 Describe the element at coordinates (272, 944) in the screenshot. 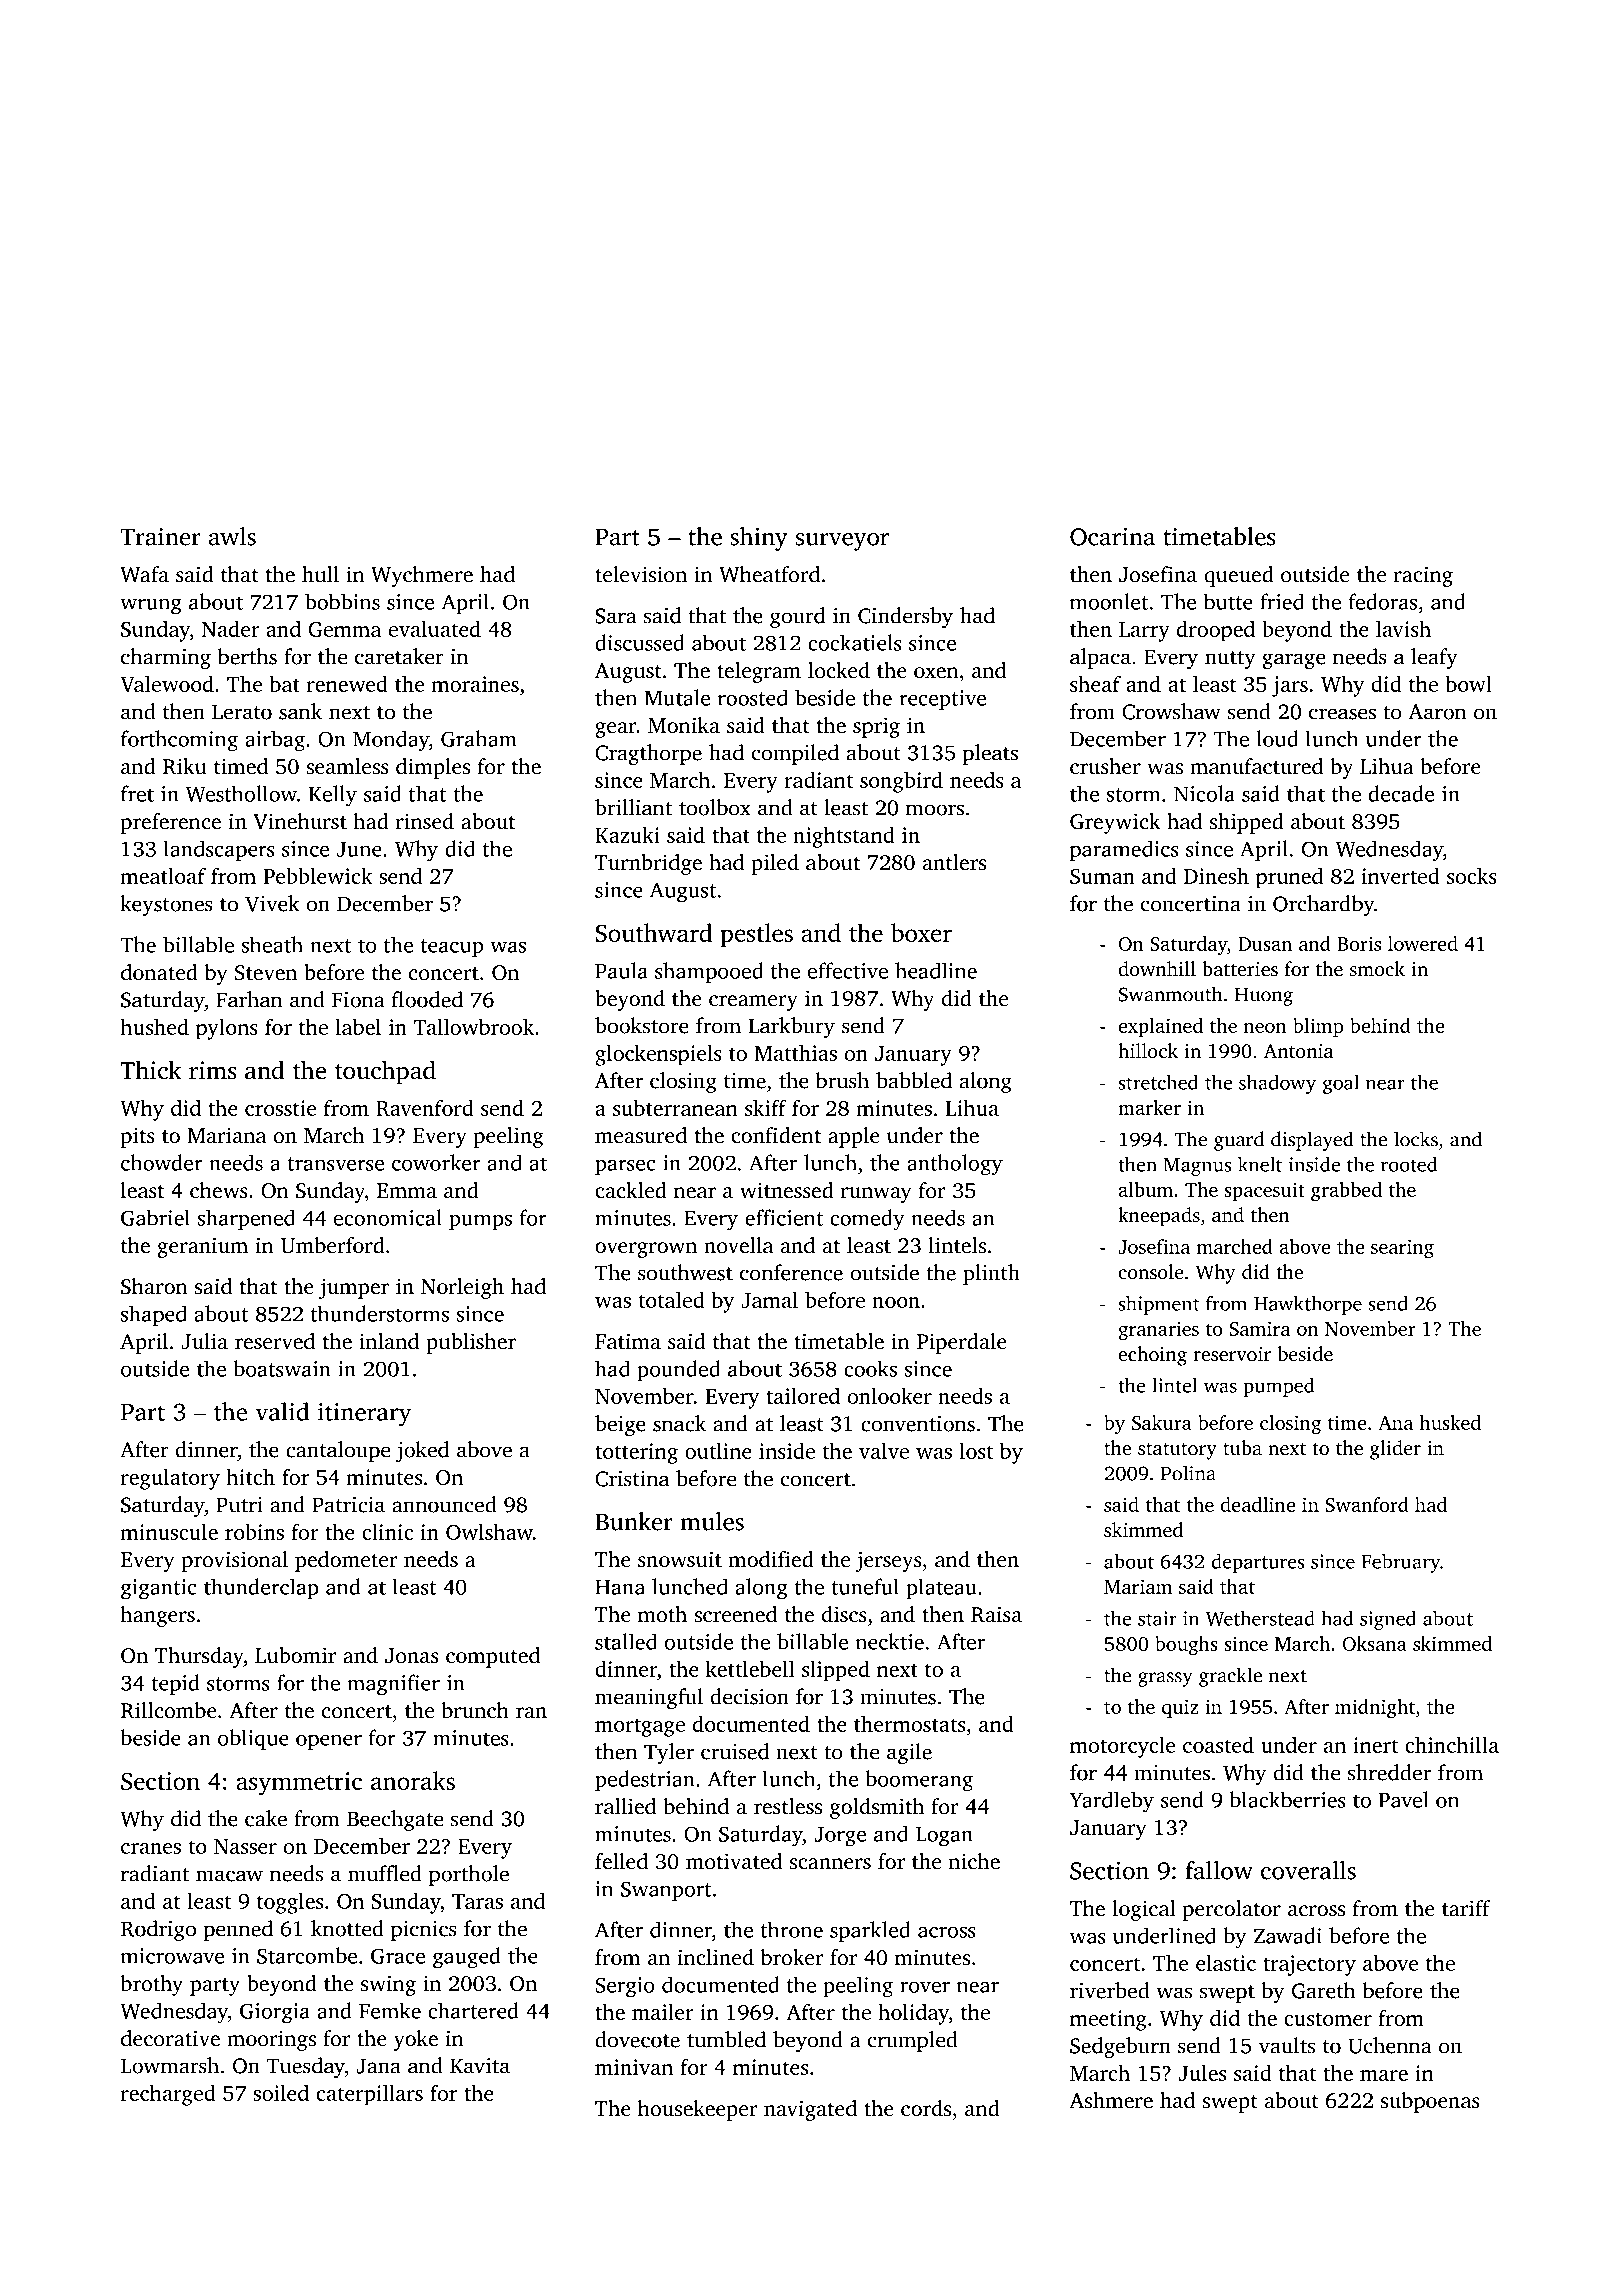

I see `sheath` at that location.
